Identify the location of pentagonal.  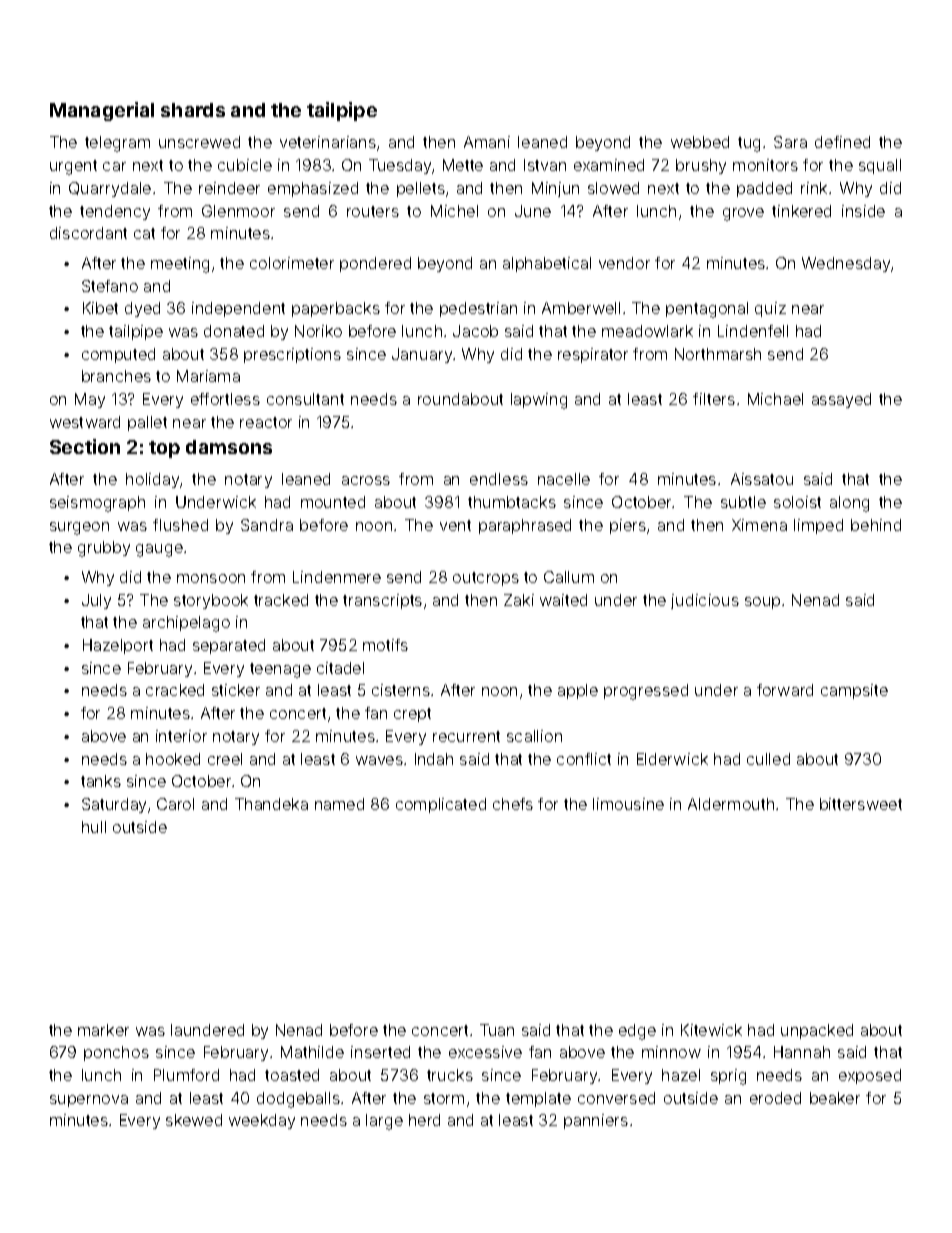
(707, 310).
